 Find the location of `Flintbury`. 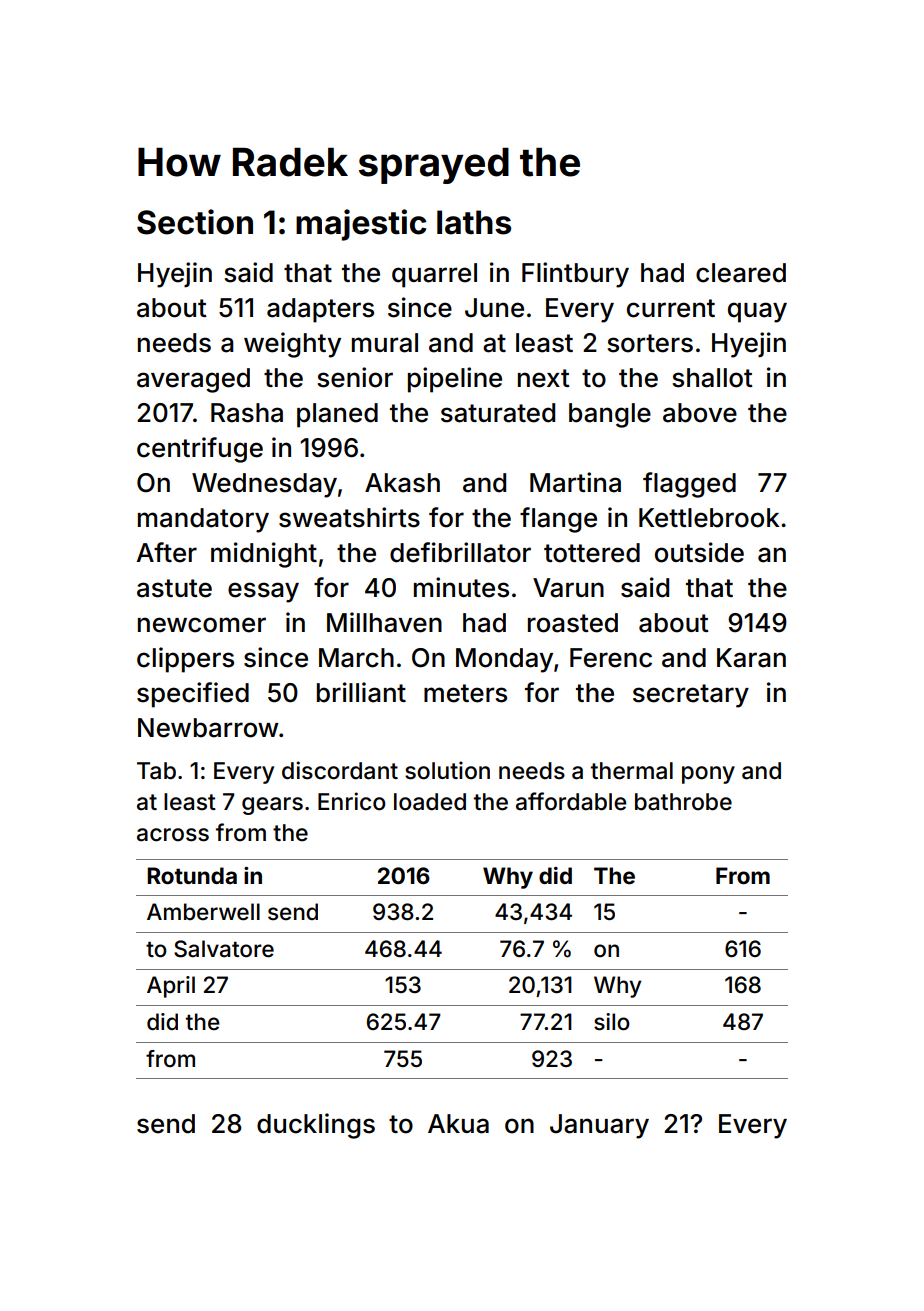

Flintbury is located at coordinates (575, 275).
